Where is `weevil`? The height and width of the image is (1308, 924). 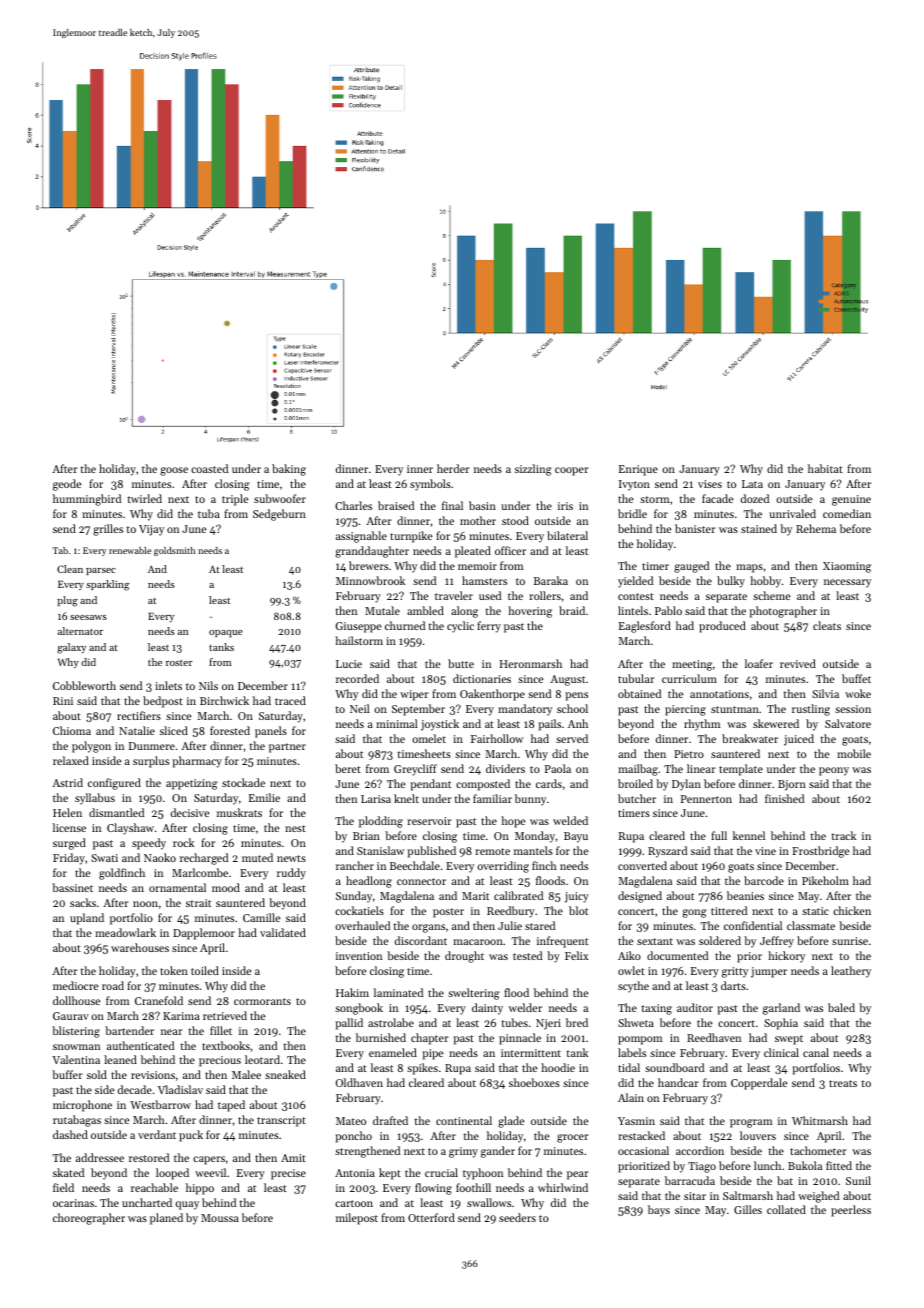
weevil is located at coordinates (210, 1172).
